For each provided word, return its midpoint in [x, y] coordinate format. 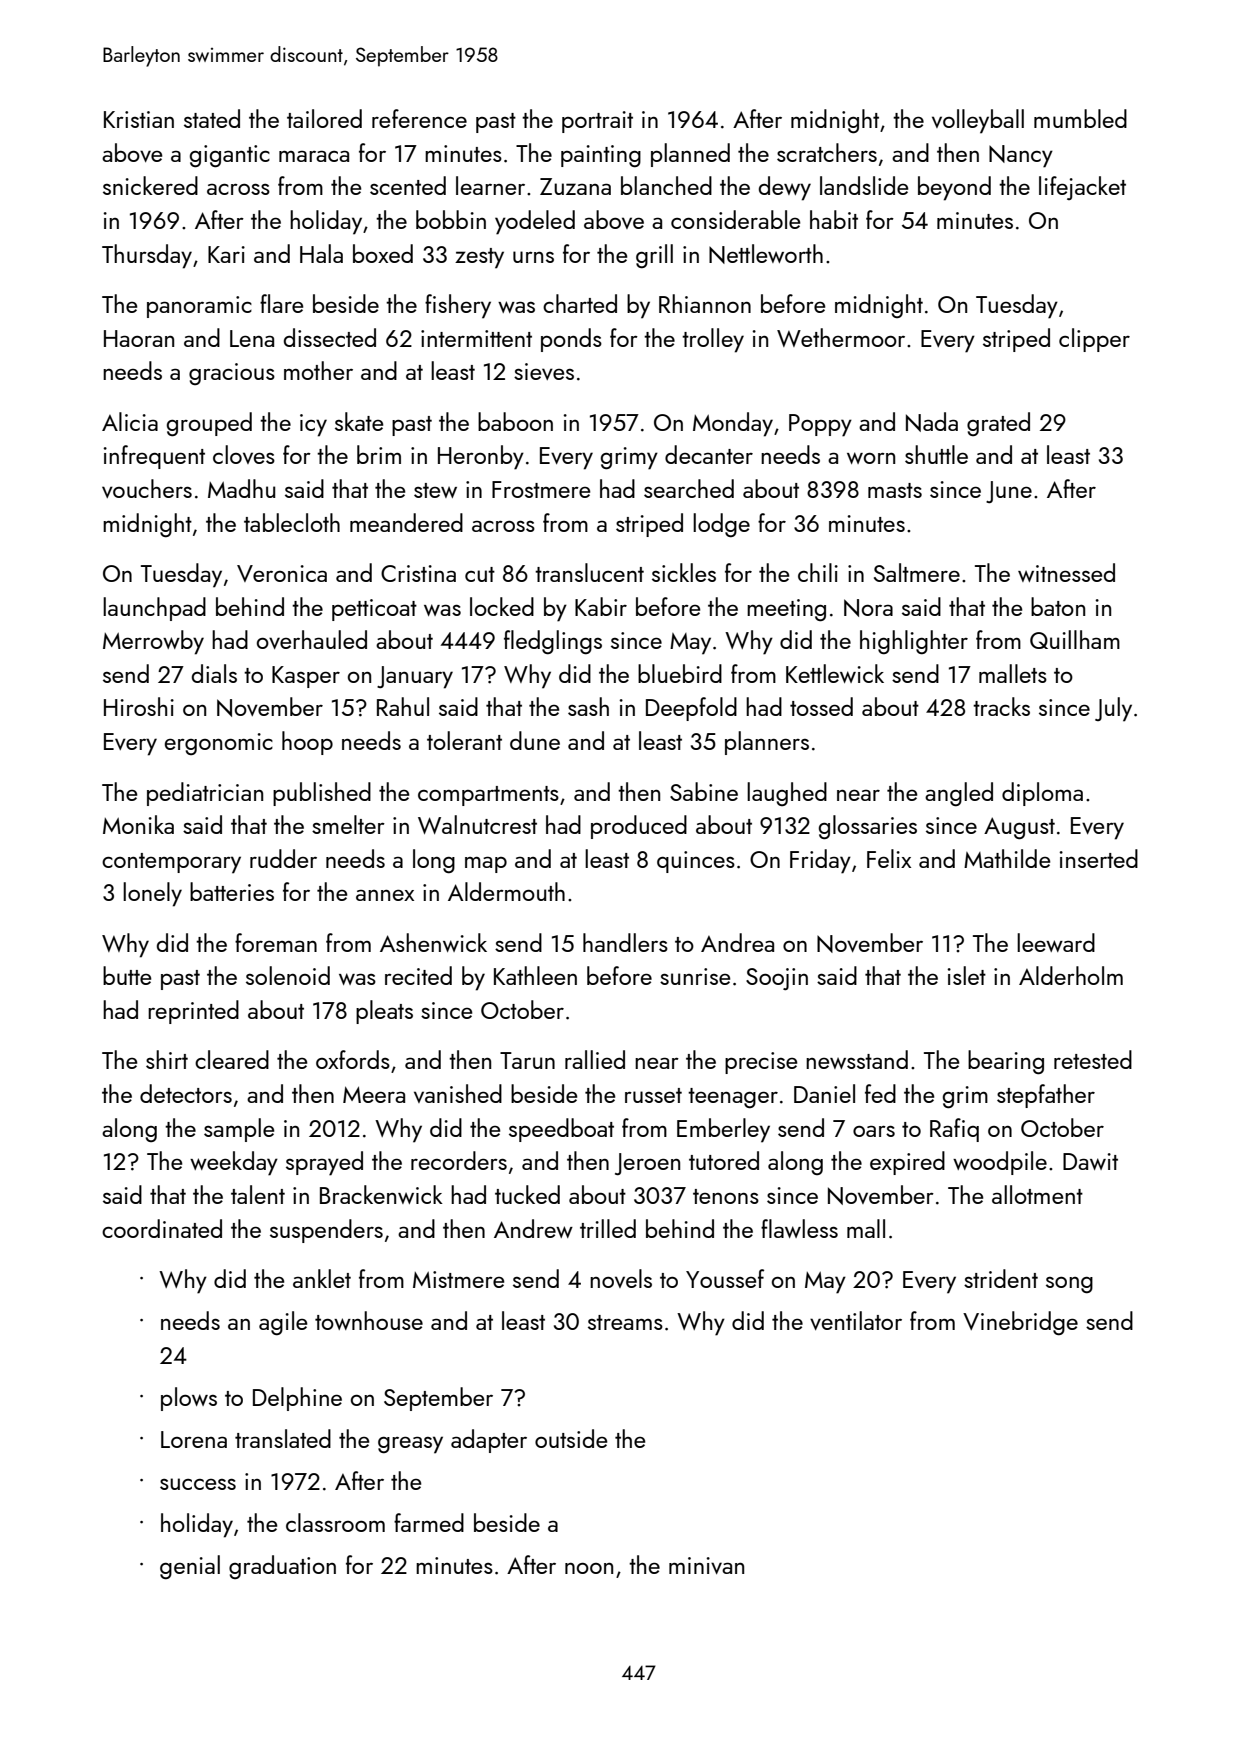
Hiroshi [139, 706]
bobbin [451, 219]
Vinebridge [1020, 1323]
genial [190, 1567]
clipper [1094, 340]
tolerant [464, 740]
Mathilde [1007, 858]
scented [408, 185]
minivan [706, 1565]
